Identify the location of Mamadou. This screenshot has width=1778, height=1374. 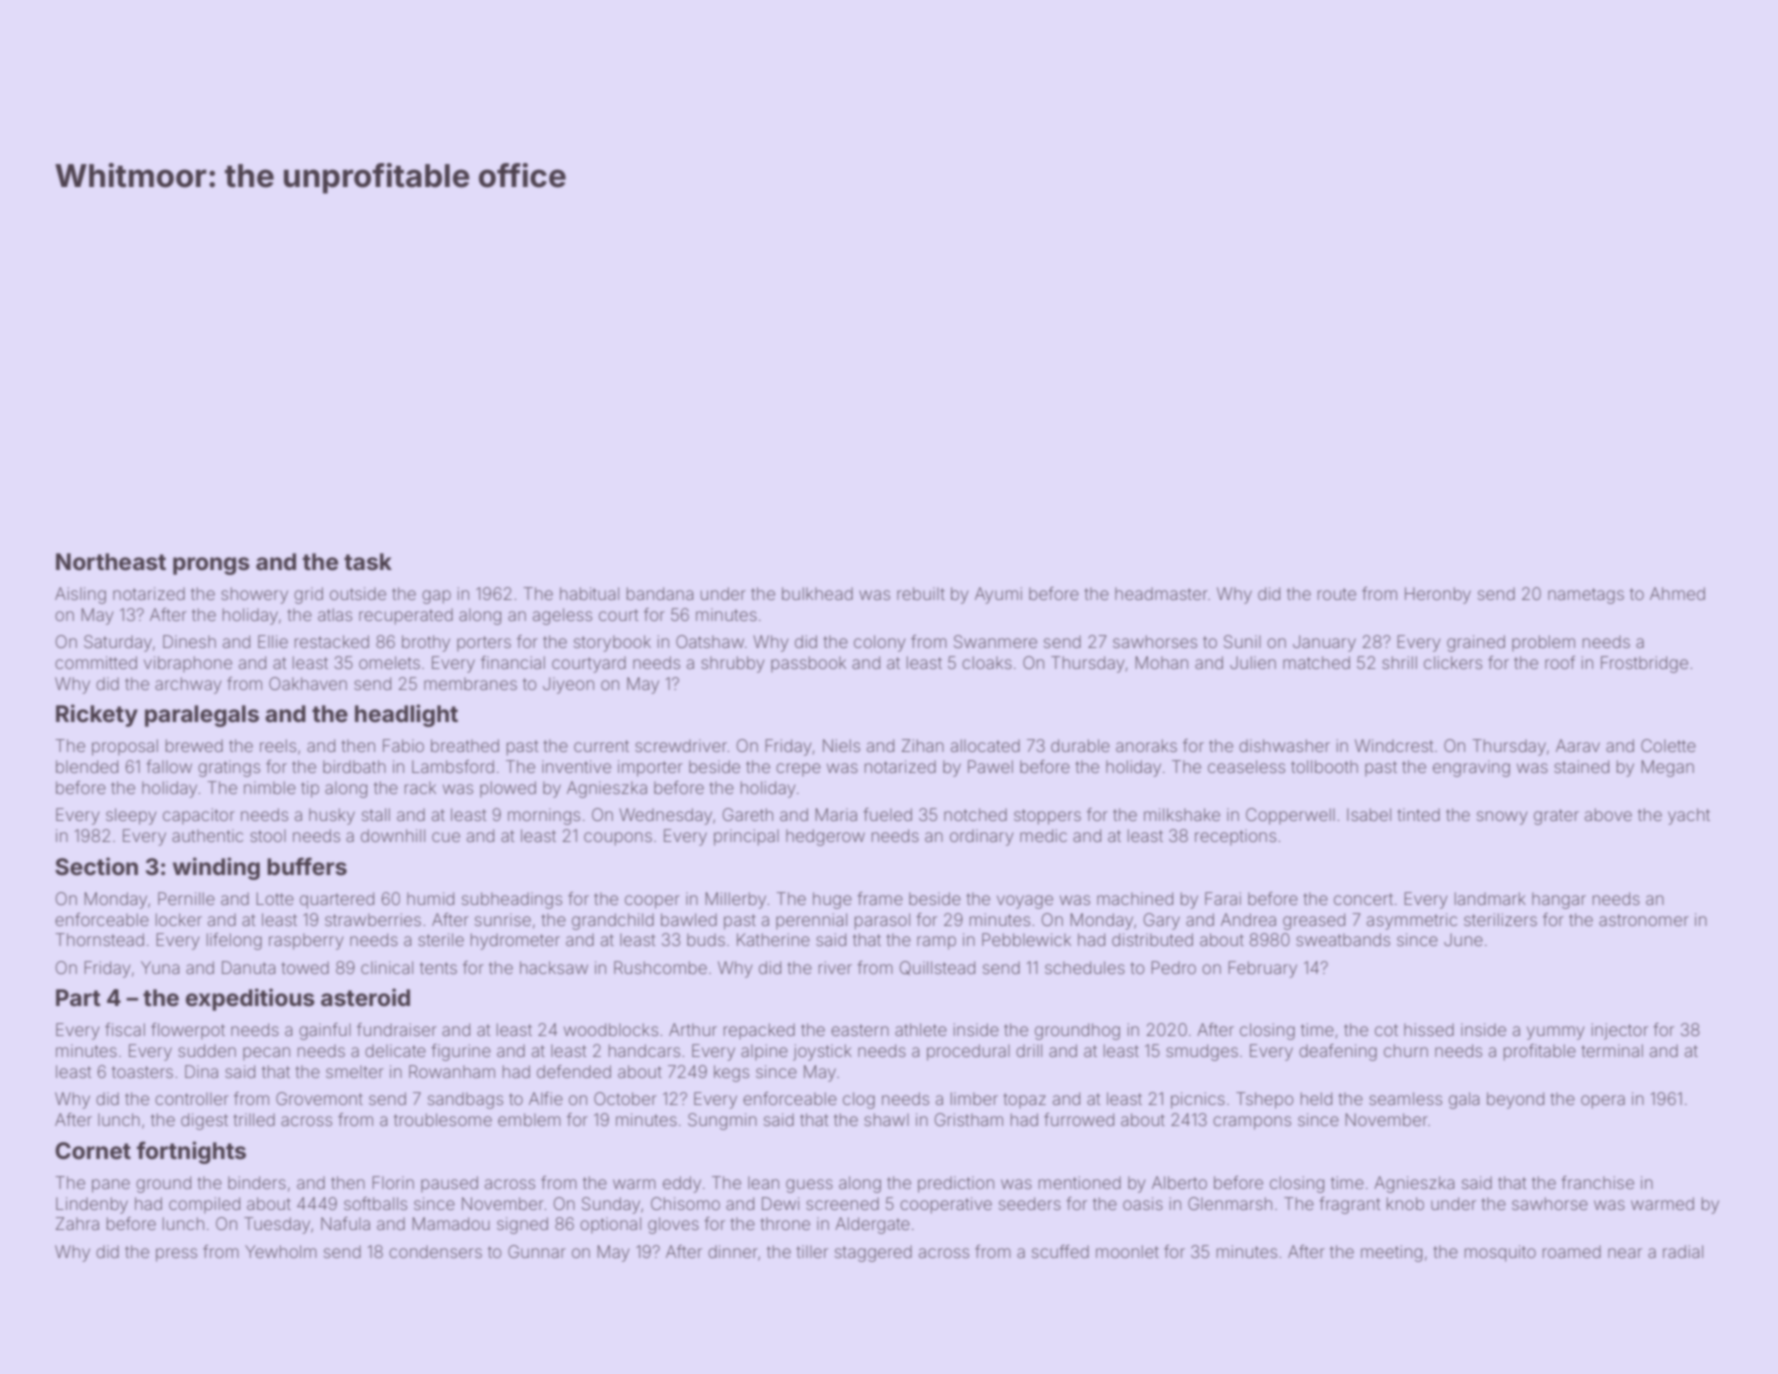
(451, 1223).
